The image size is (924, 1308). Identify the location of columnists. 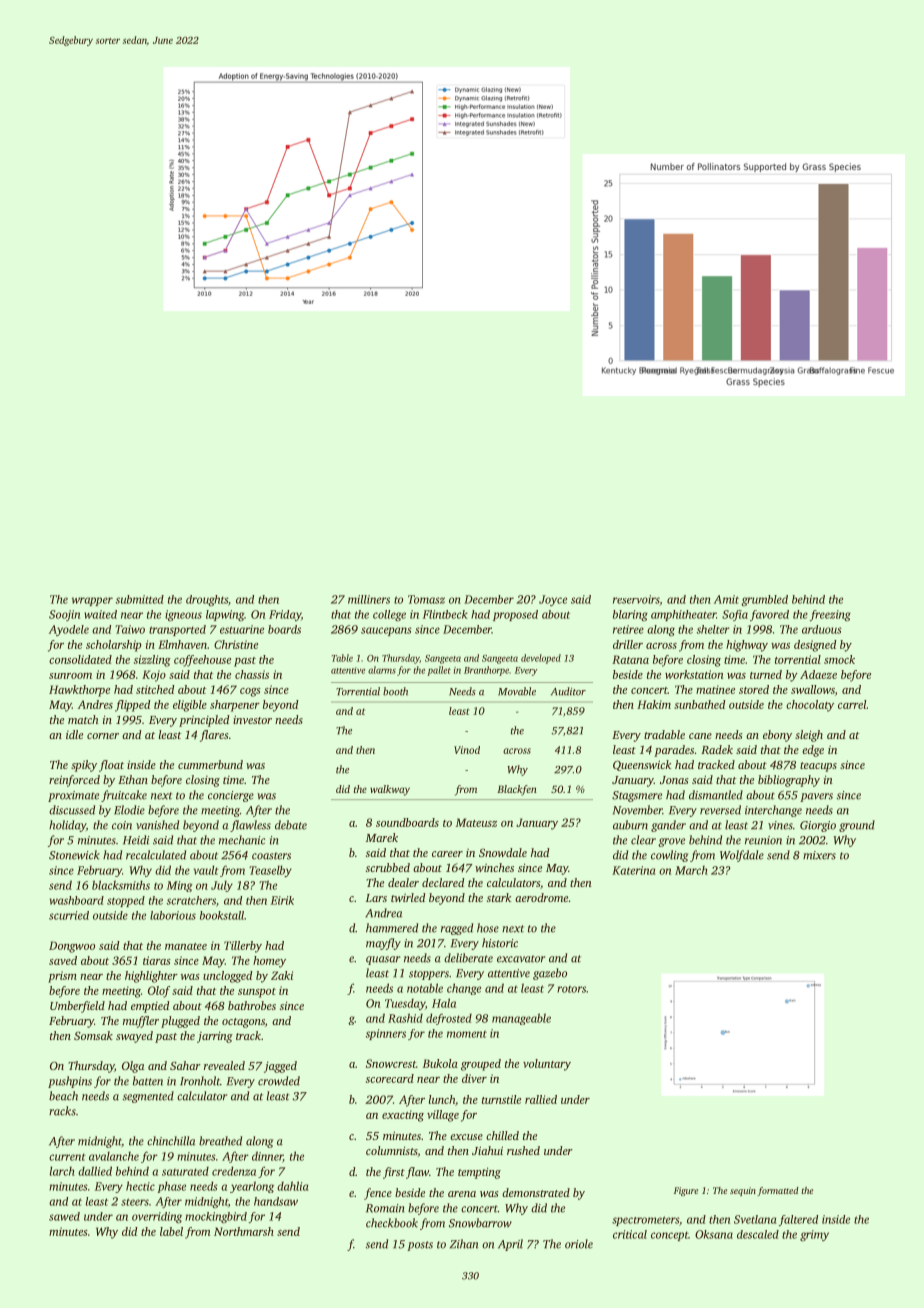
(392, 1151).
